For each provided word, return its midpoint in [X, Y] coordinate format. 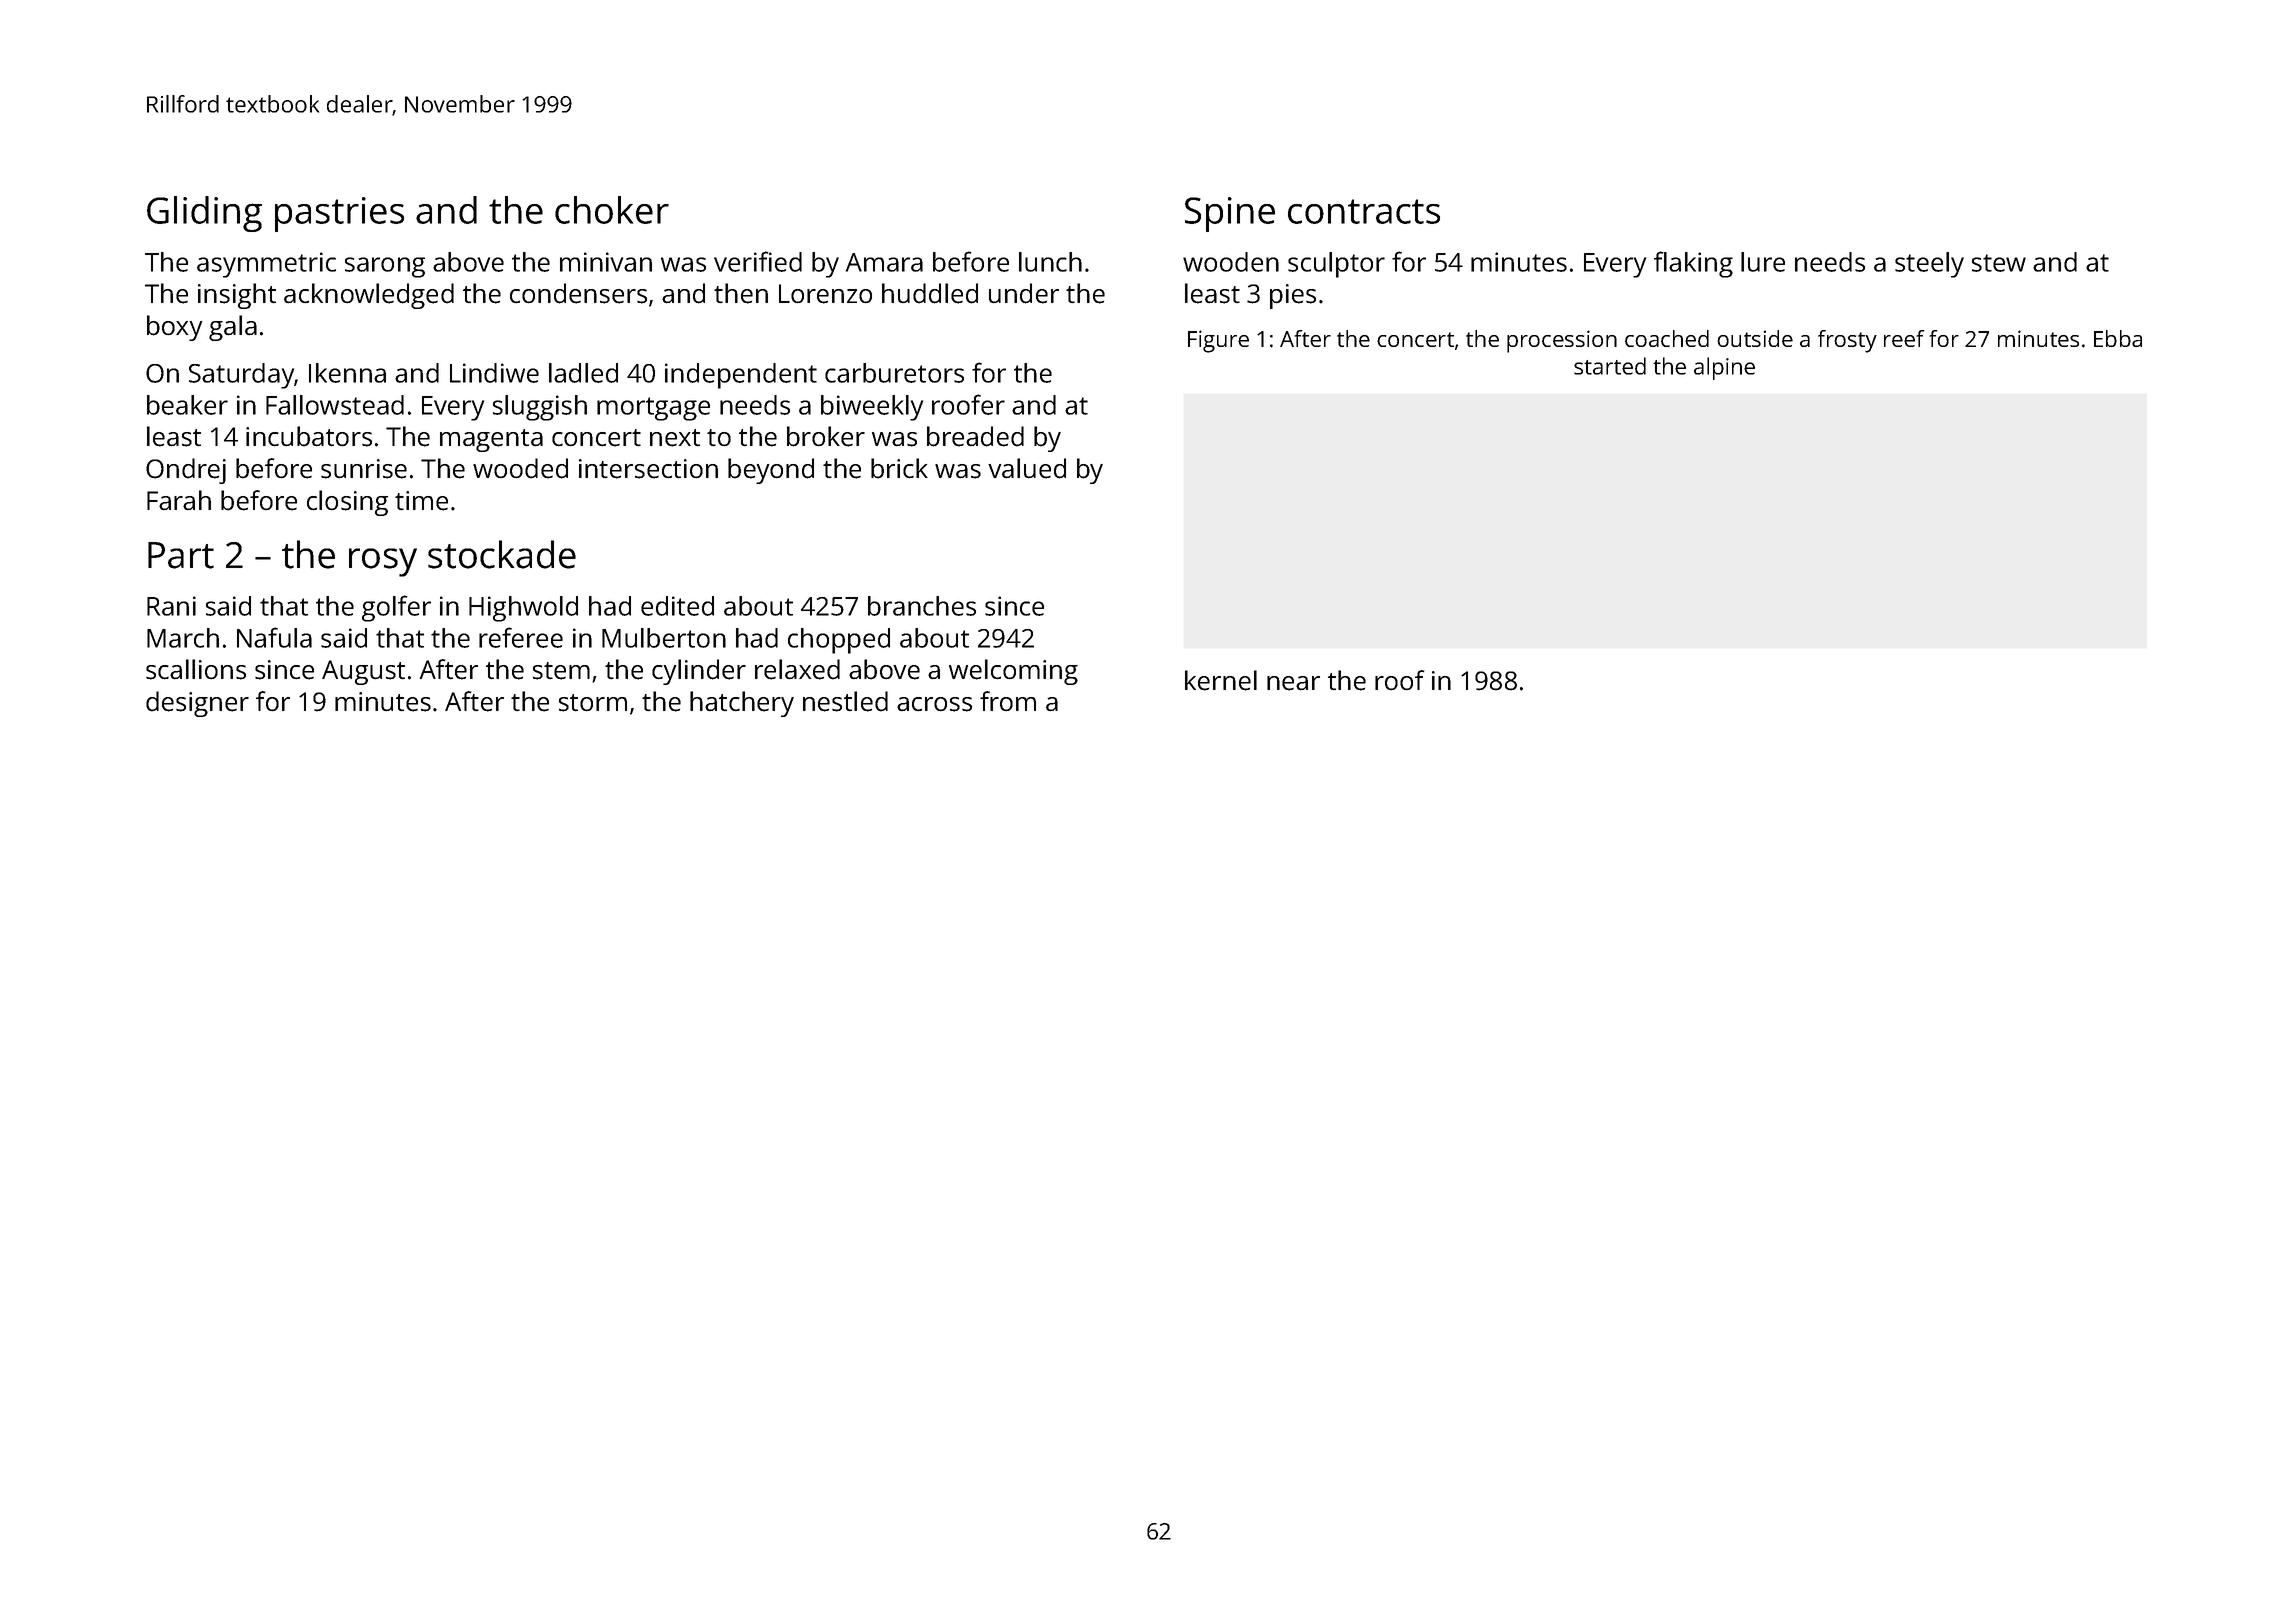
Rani [171, 606]
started [1610, 366]
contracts [1364, 211]
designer [197, 704]
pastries [339, 214]
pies [1293, 296]
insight [237, 296]
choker [612, 210]
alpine [1724, 368]
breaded [975, 436]
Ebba [2118, 338]
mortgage [653, 409]
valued [1027, 468]
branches [922, 606]
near [1293, 683]
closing [347, 503]
